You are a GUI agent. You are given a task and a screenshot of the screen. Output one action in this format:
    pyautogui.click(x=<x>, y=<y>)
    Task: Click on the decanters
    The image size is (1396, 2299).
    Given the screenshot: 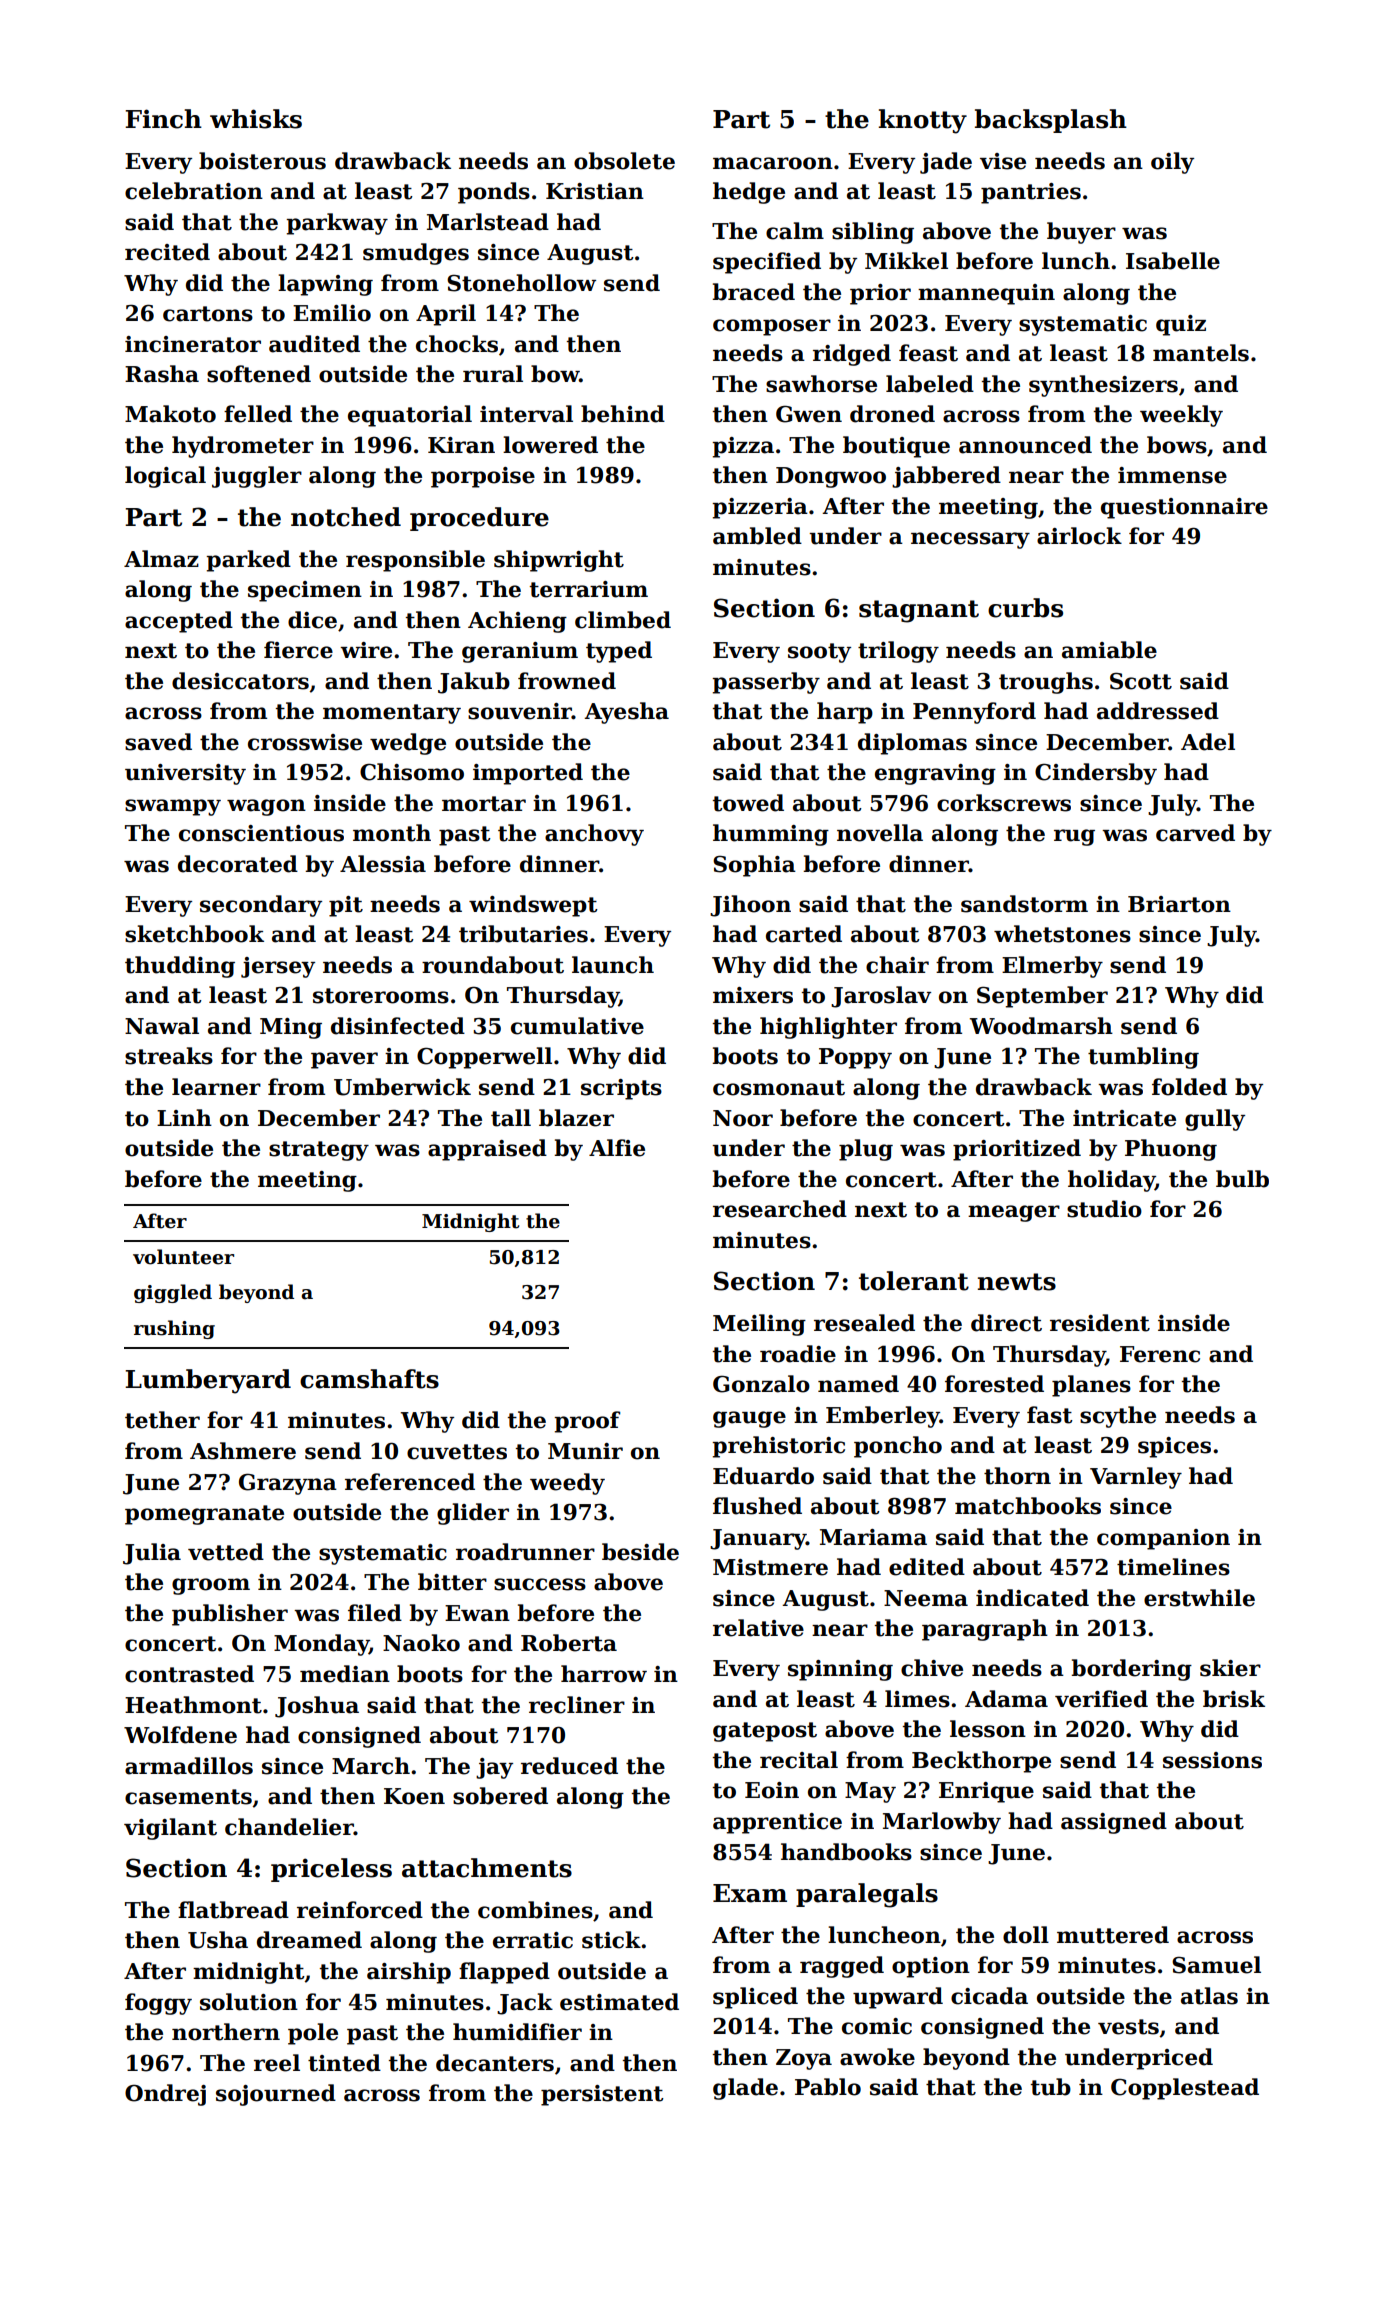 What is the action you would take?
    pyautogui.click(x=495, y=2063)
